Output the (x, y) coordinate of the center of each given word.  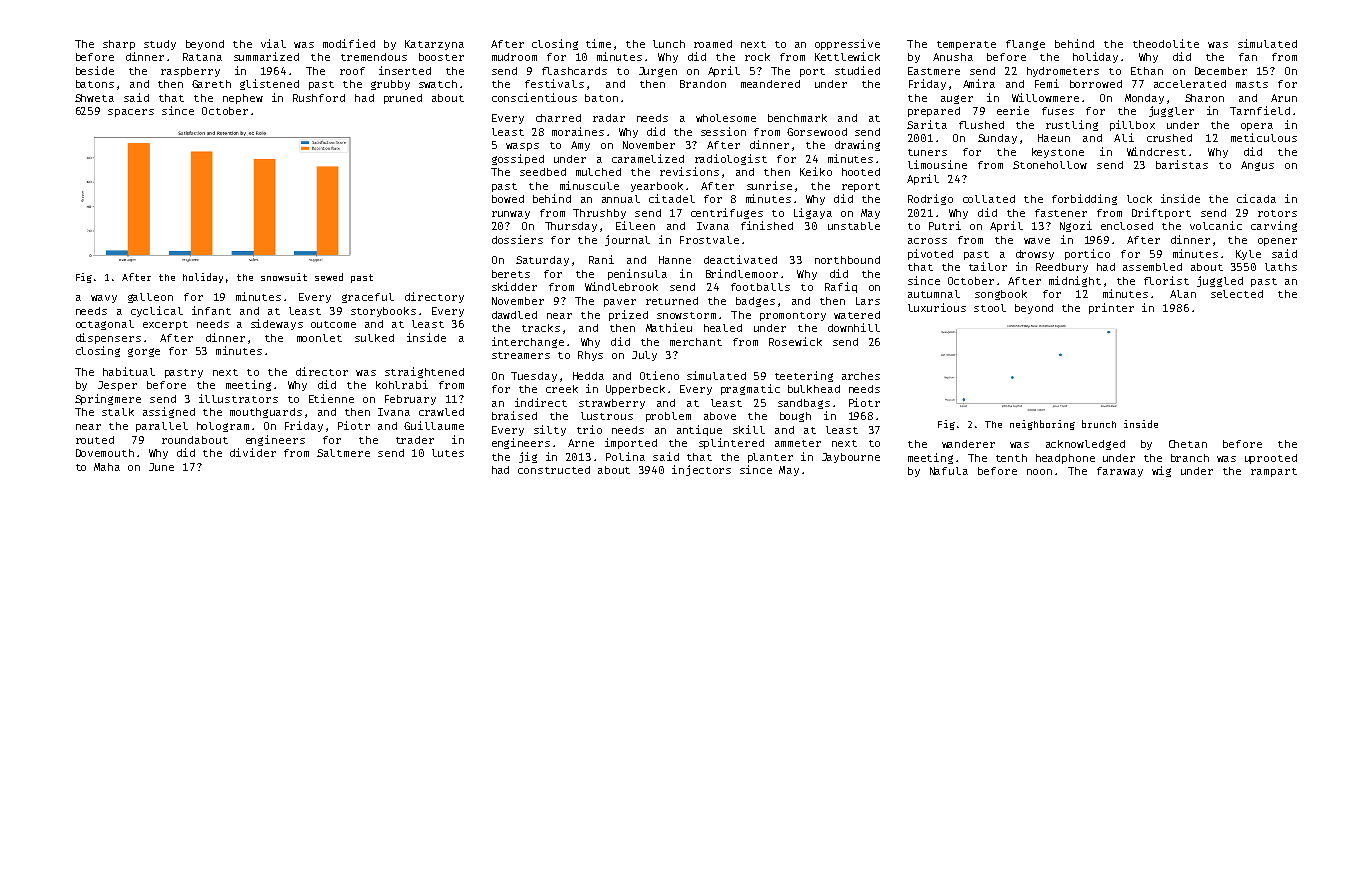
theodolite (1166, 43)
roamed (713, 44)
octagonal (105, 325)
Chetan (1188, 444)
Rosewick (795, 341)
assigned (169, 412)
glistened (269, 84)
